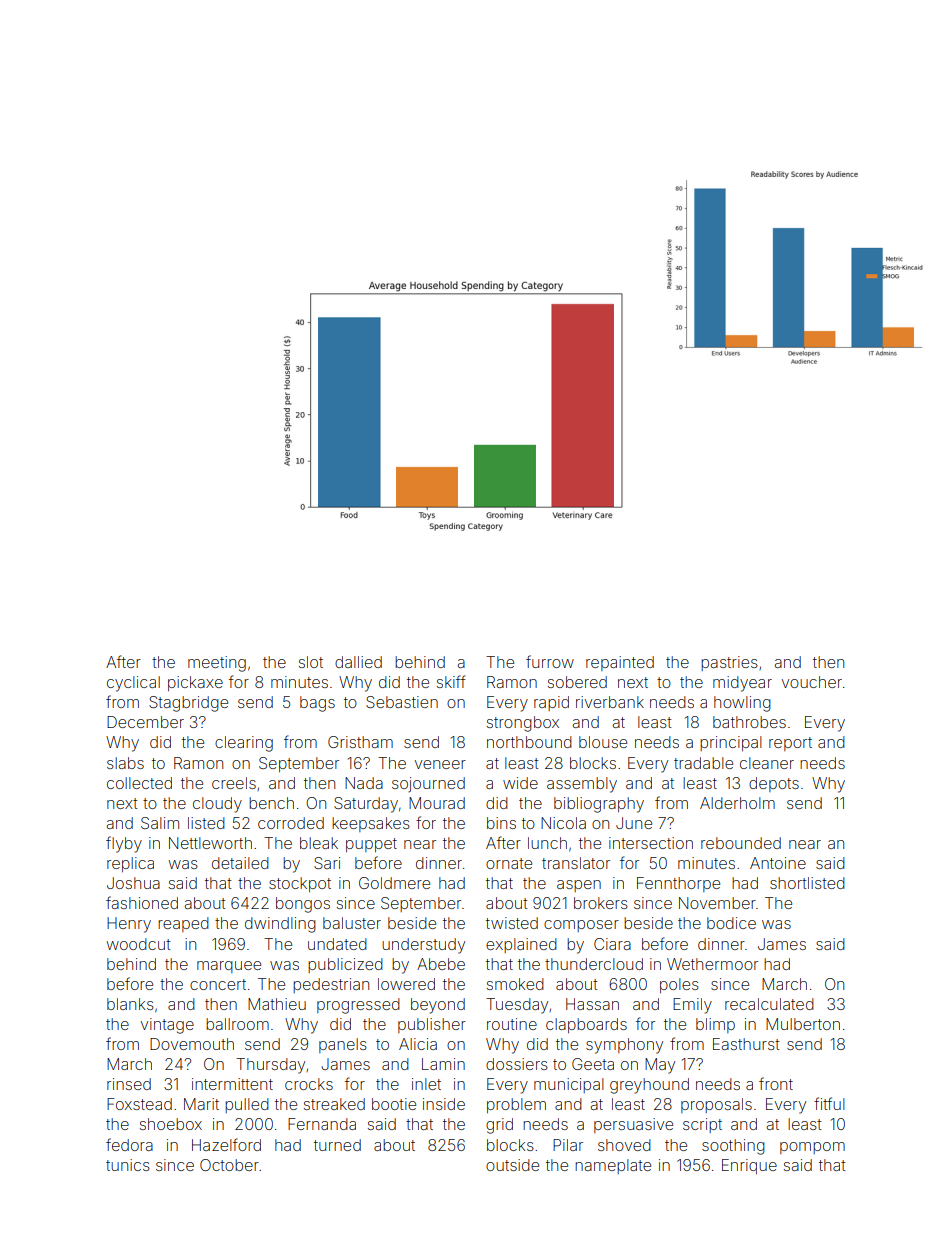 The height and width of the page is (1233, 952). What do you see at coordinates (523, 724) in the page?
I see `strongbox` at bounding box center [523, 724].
